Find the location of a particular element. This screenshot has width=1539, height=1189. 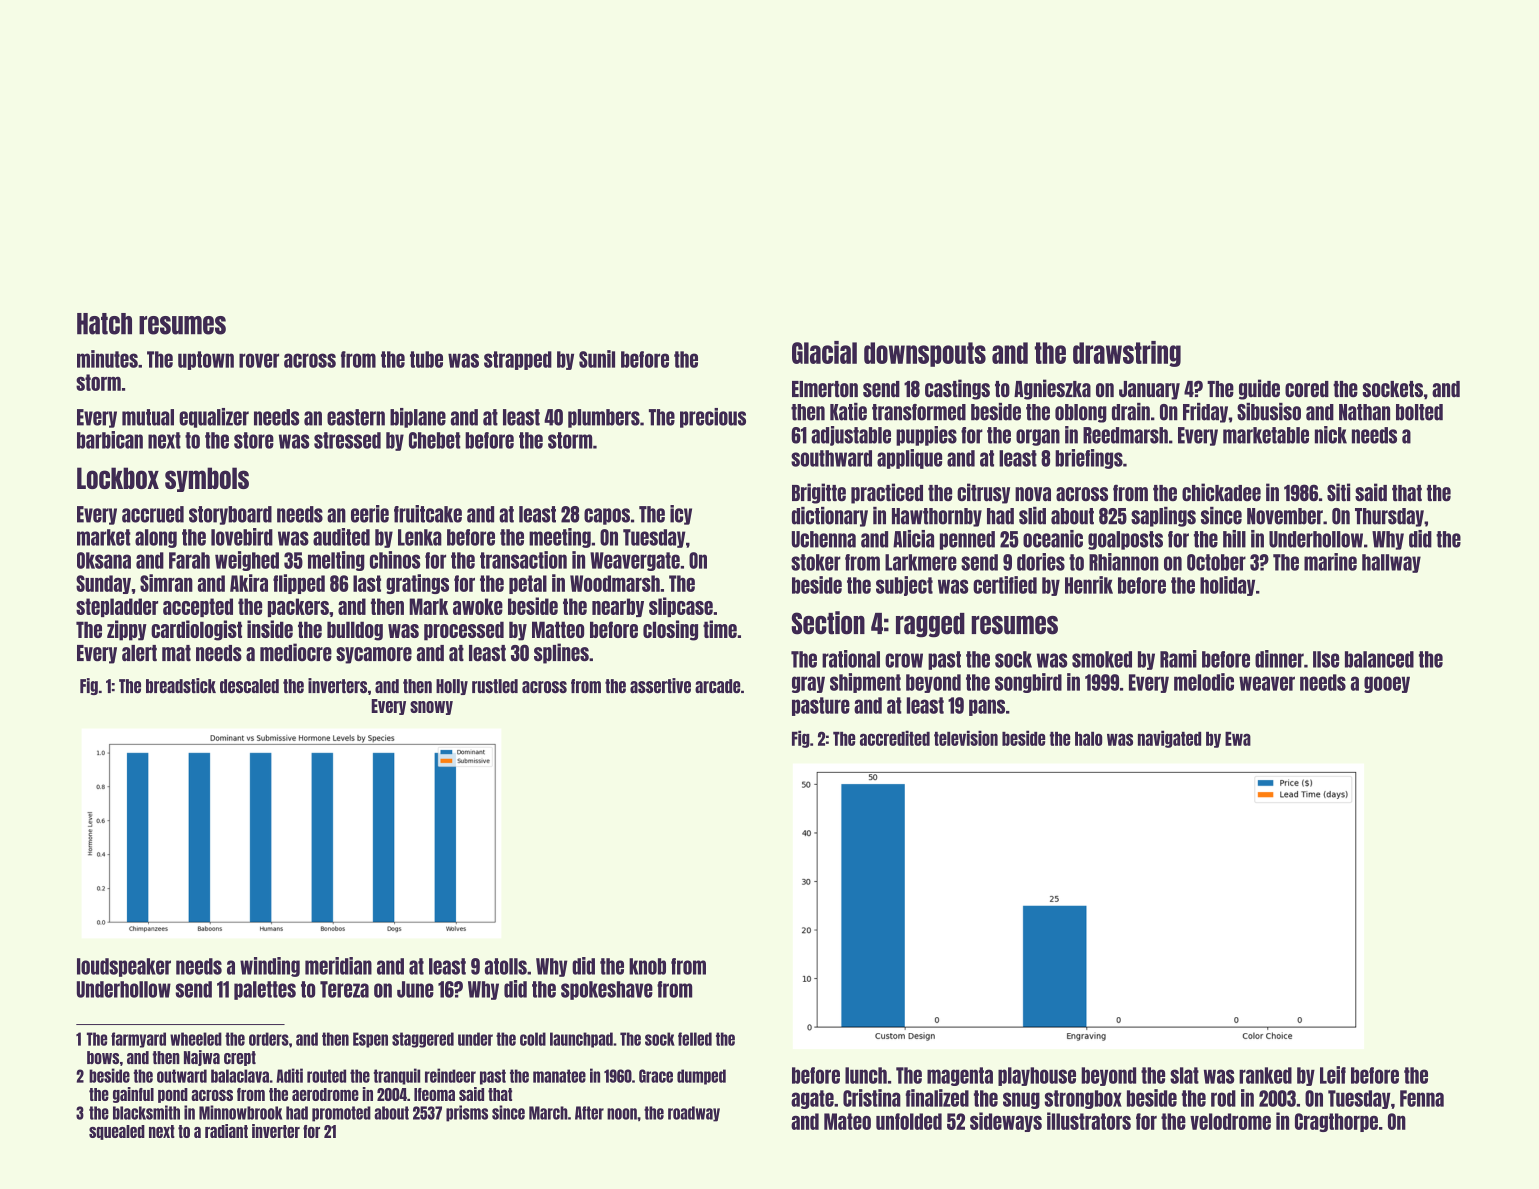

downspouts is located at coordinates (925, 354).
